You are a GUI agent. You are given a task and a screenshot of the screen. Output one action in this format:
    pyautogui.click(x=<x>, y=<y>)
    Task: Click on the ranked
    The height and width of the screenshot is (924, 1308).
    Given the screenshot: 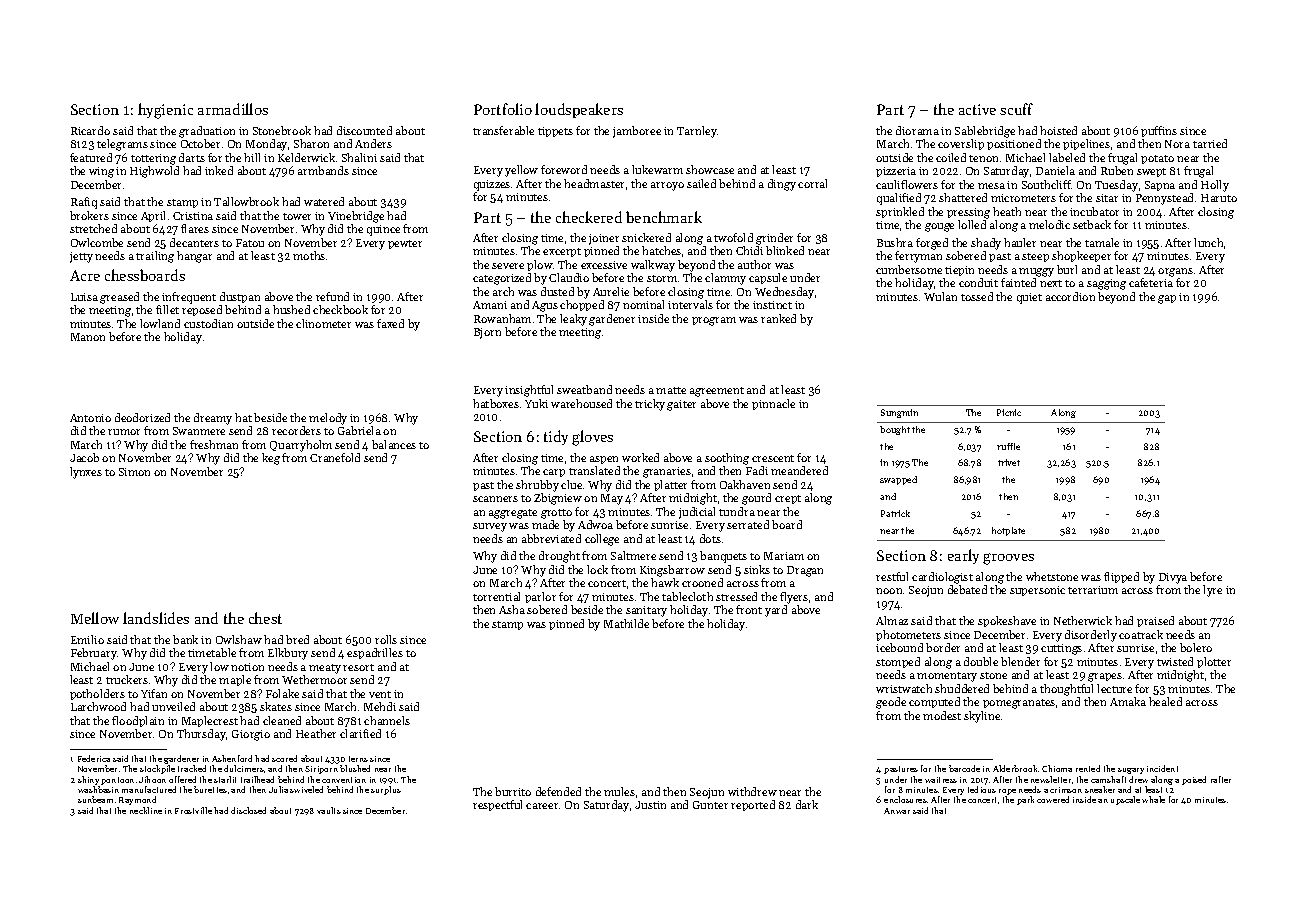 What is the action you would take?
    pyautogui.click(x=778, y=318)
